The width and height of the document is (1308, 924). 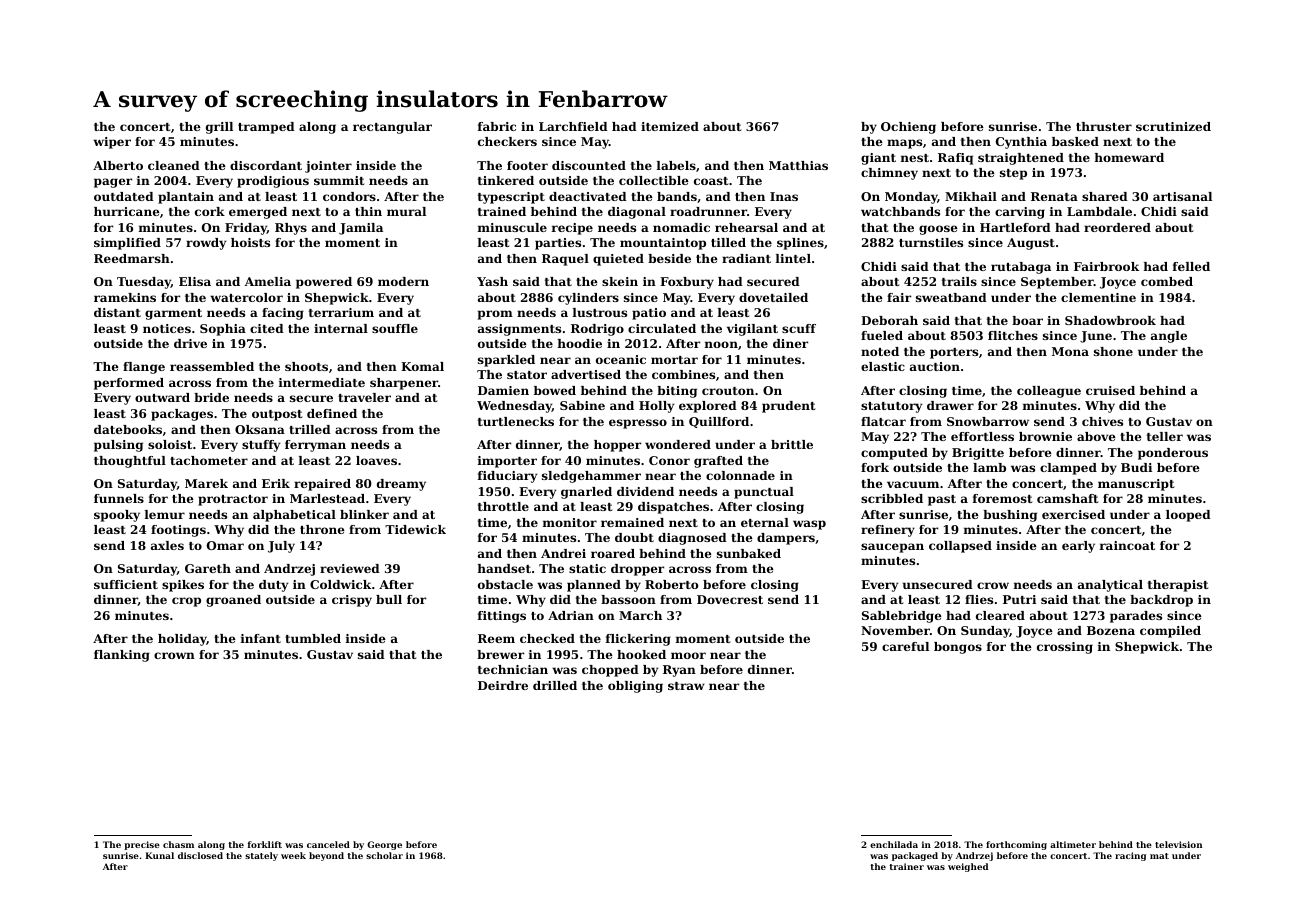 What do you see at coordinates (233, 500) in the document?
I see `protractor` at bounding box center [233, 500].
